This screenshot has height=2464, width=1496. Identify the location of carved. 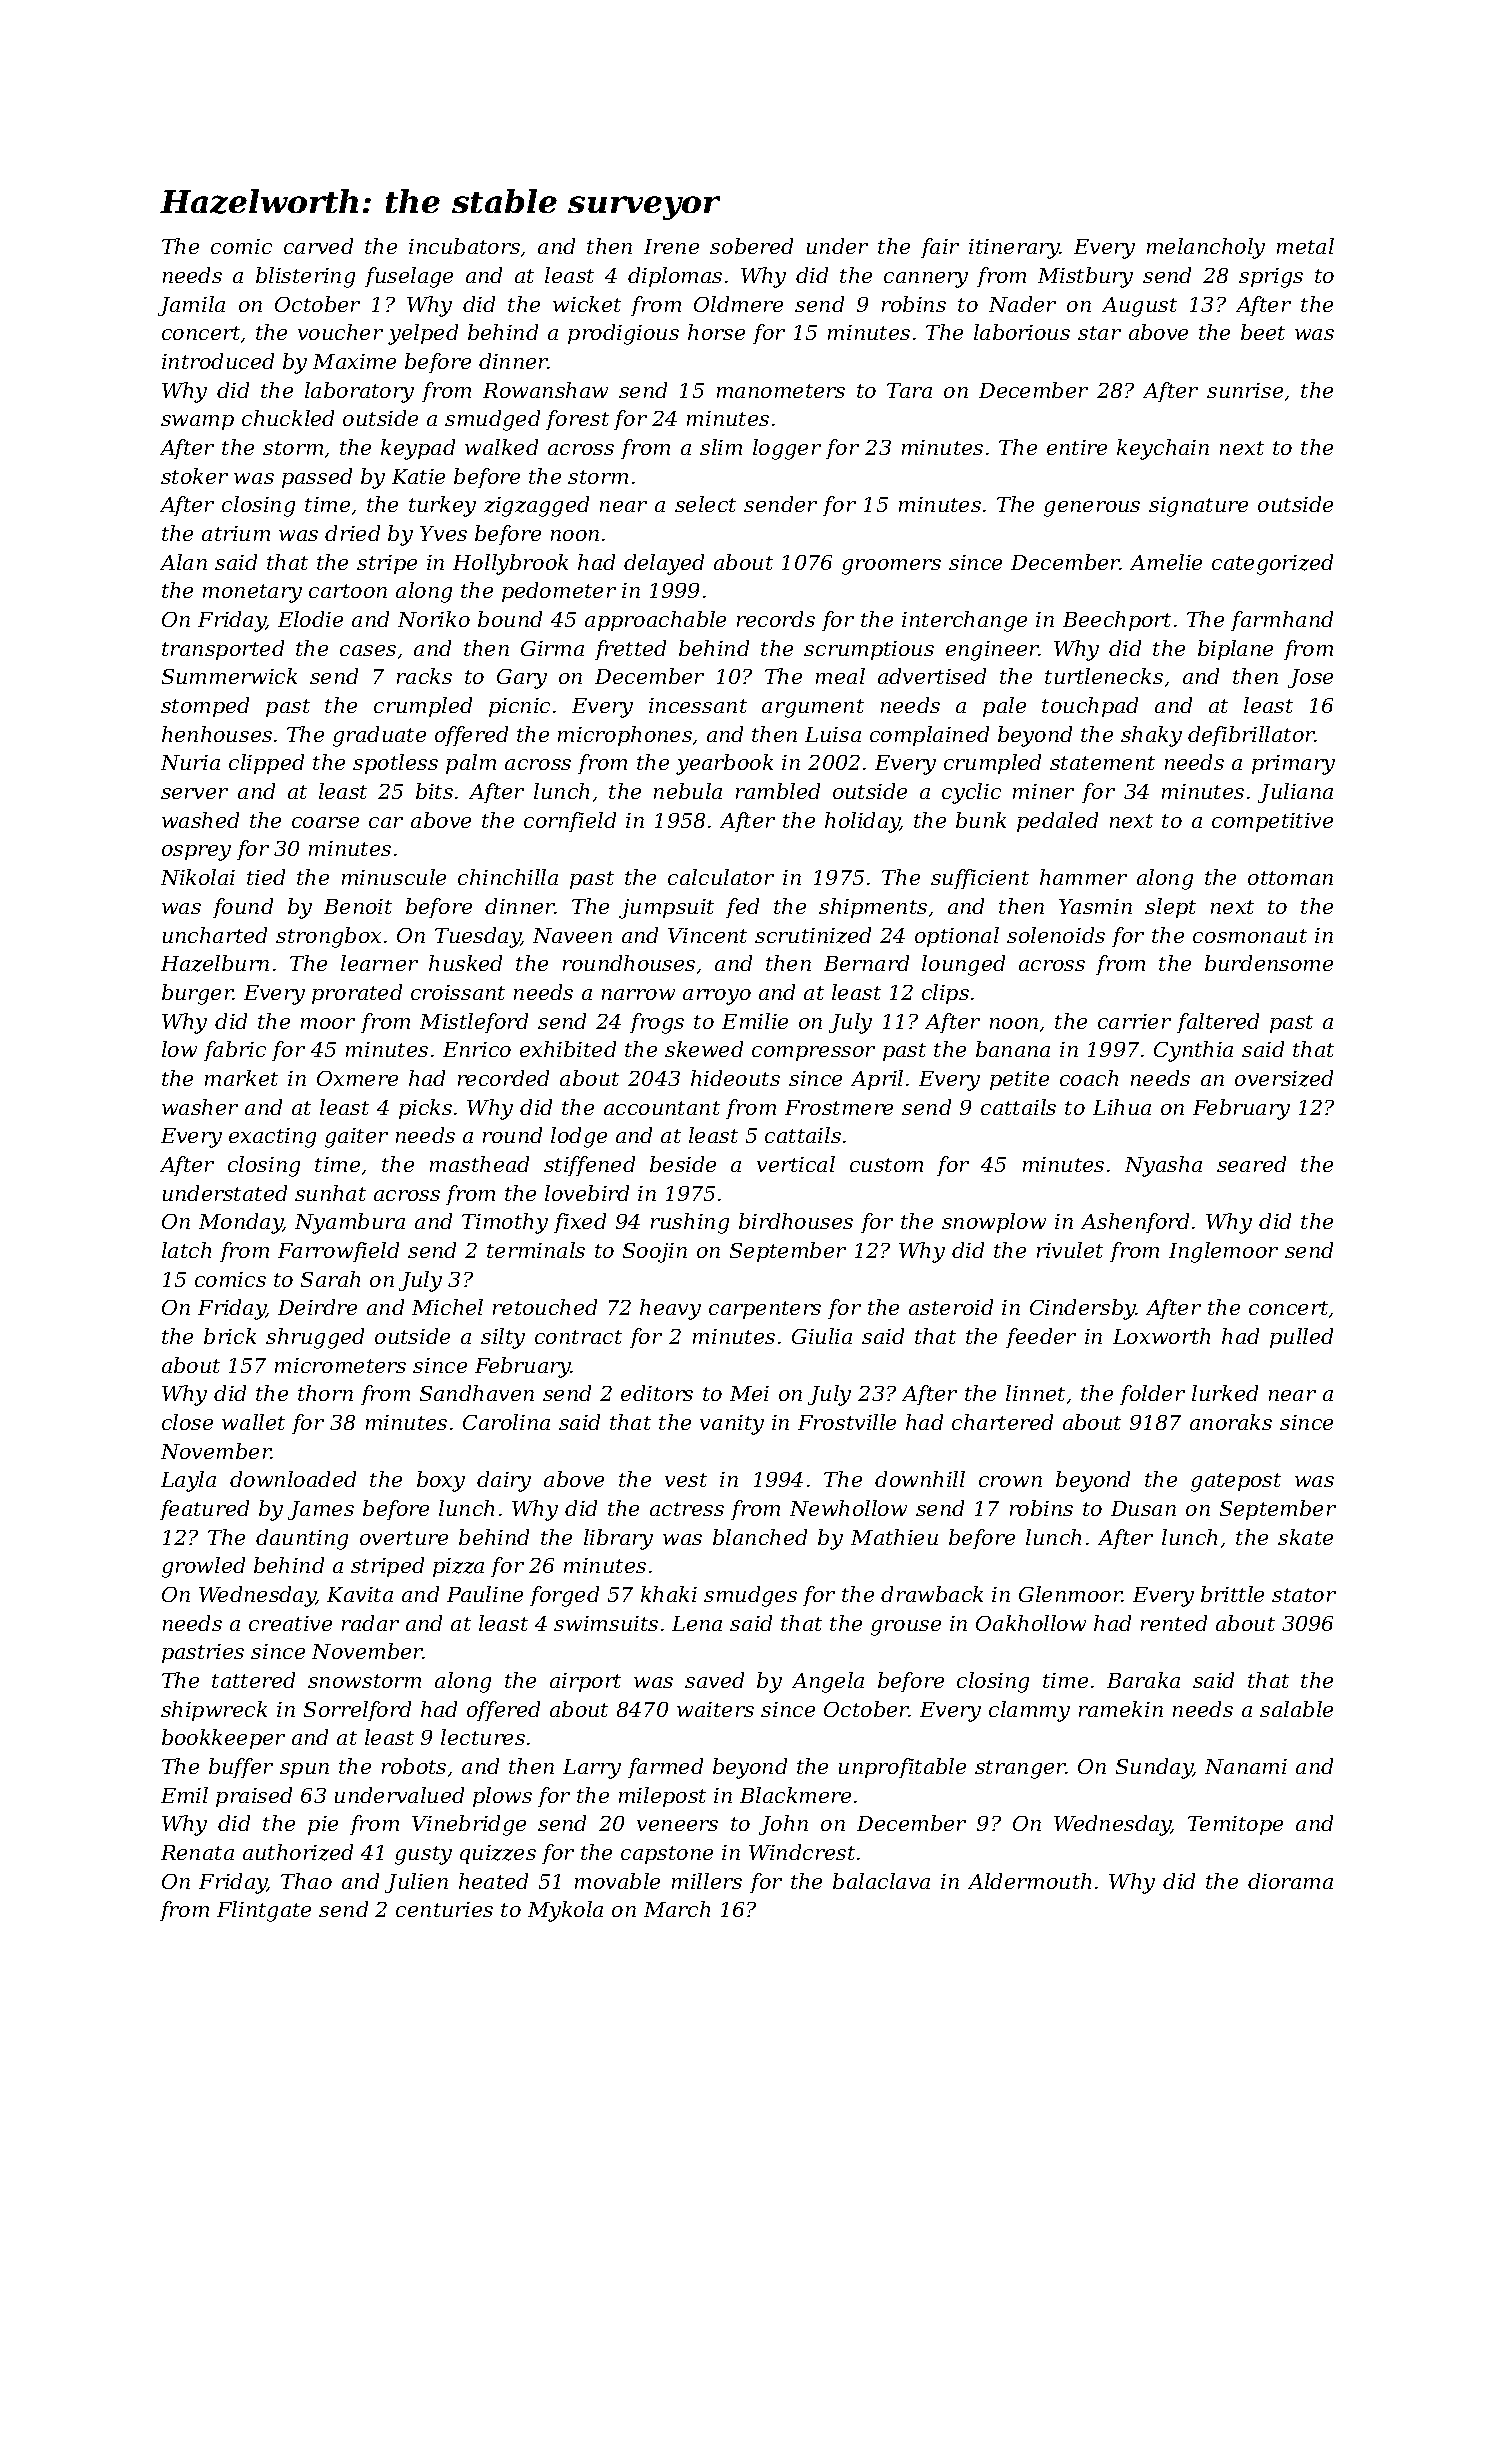
(318, 246).
